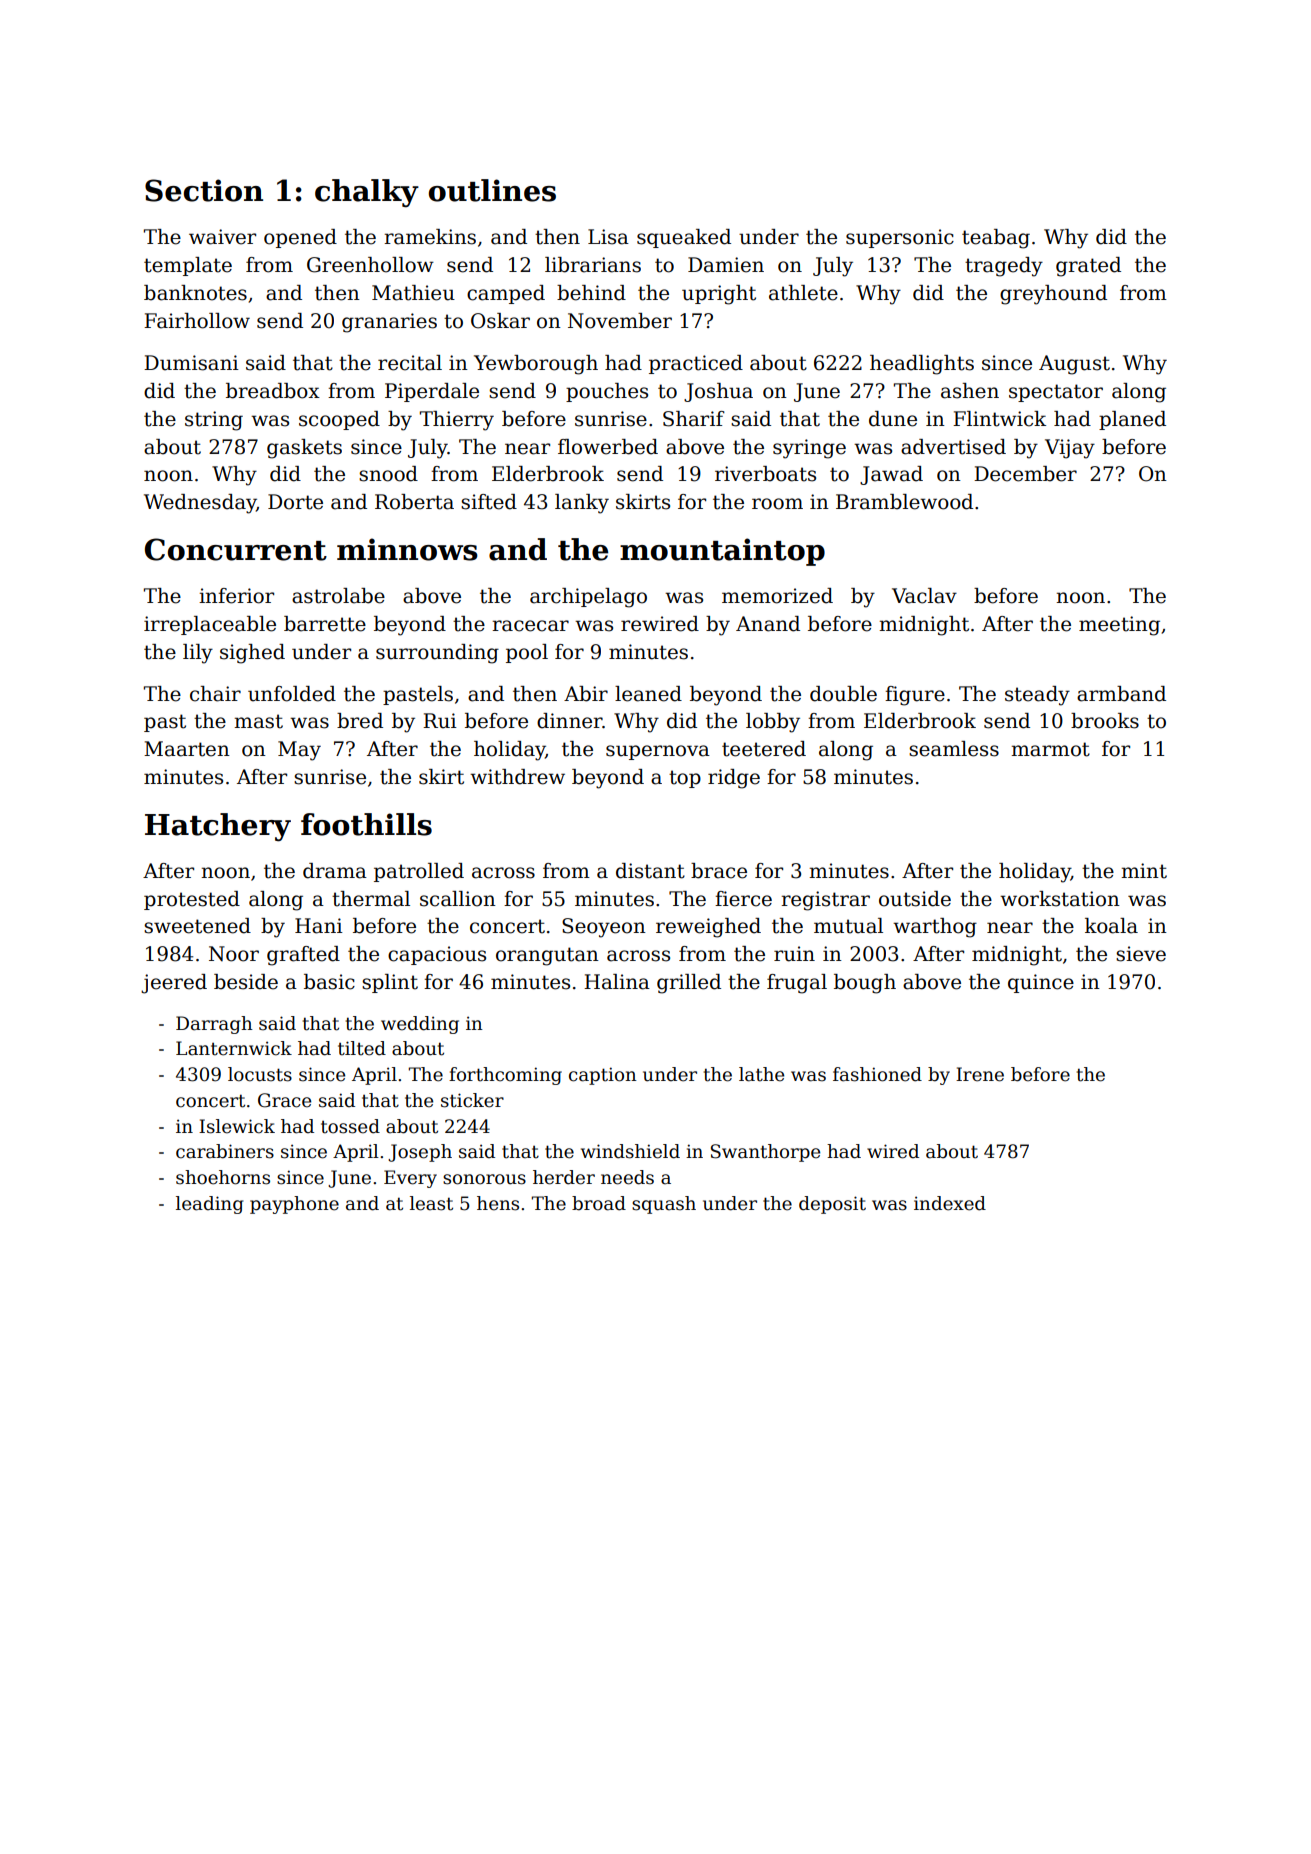 The height and width of the screenshot is (1854, 1311). I want to click on outside, so click(915, 899).
